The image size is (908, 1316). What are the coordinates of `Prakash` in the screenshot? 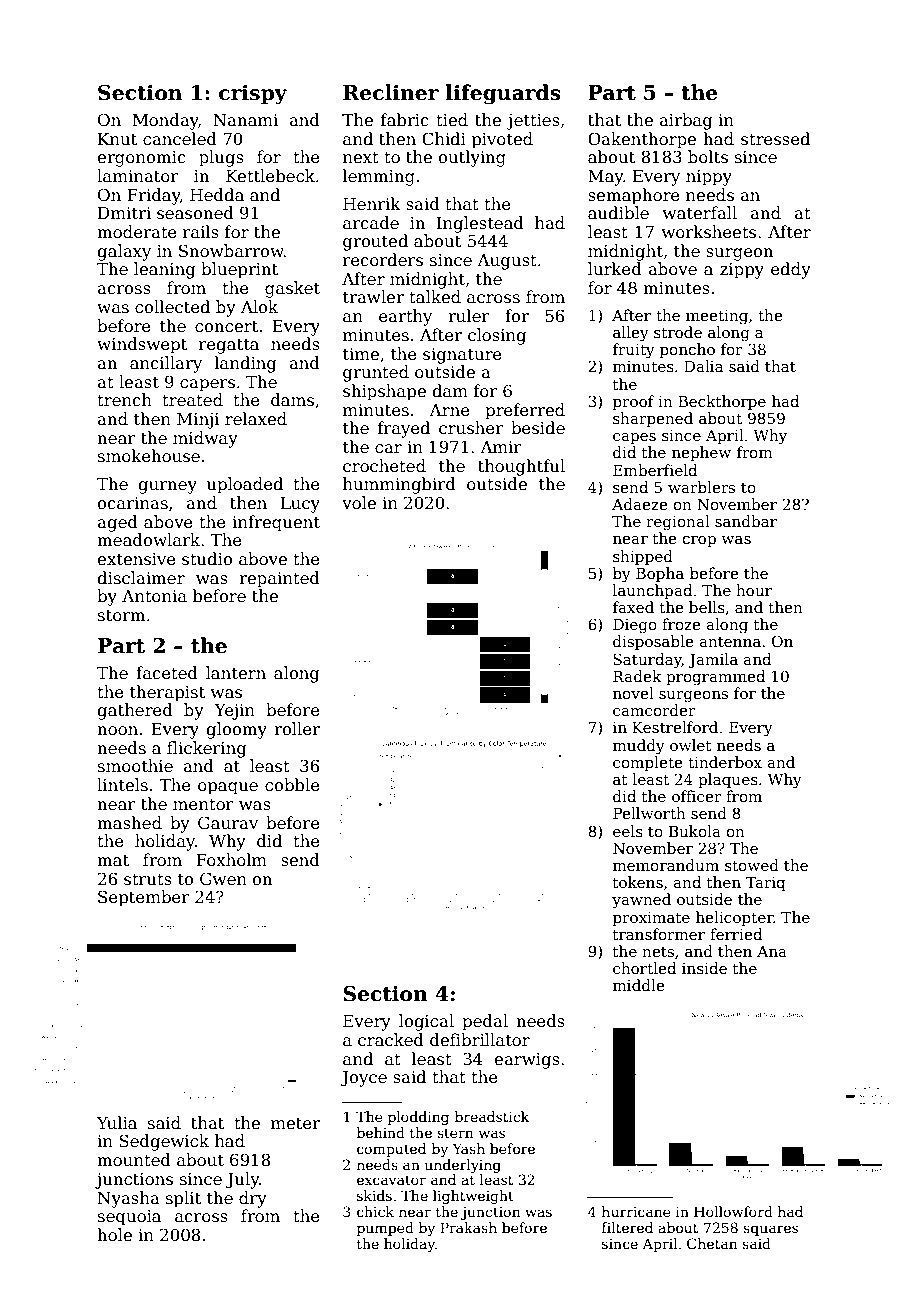 It's located at (468, 1227).
